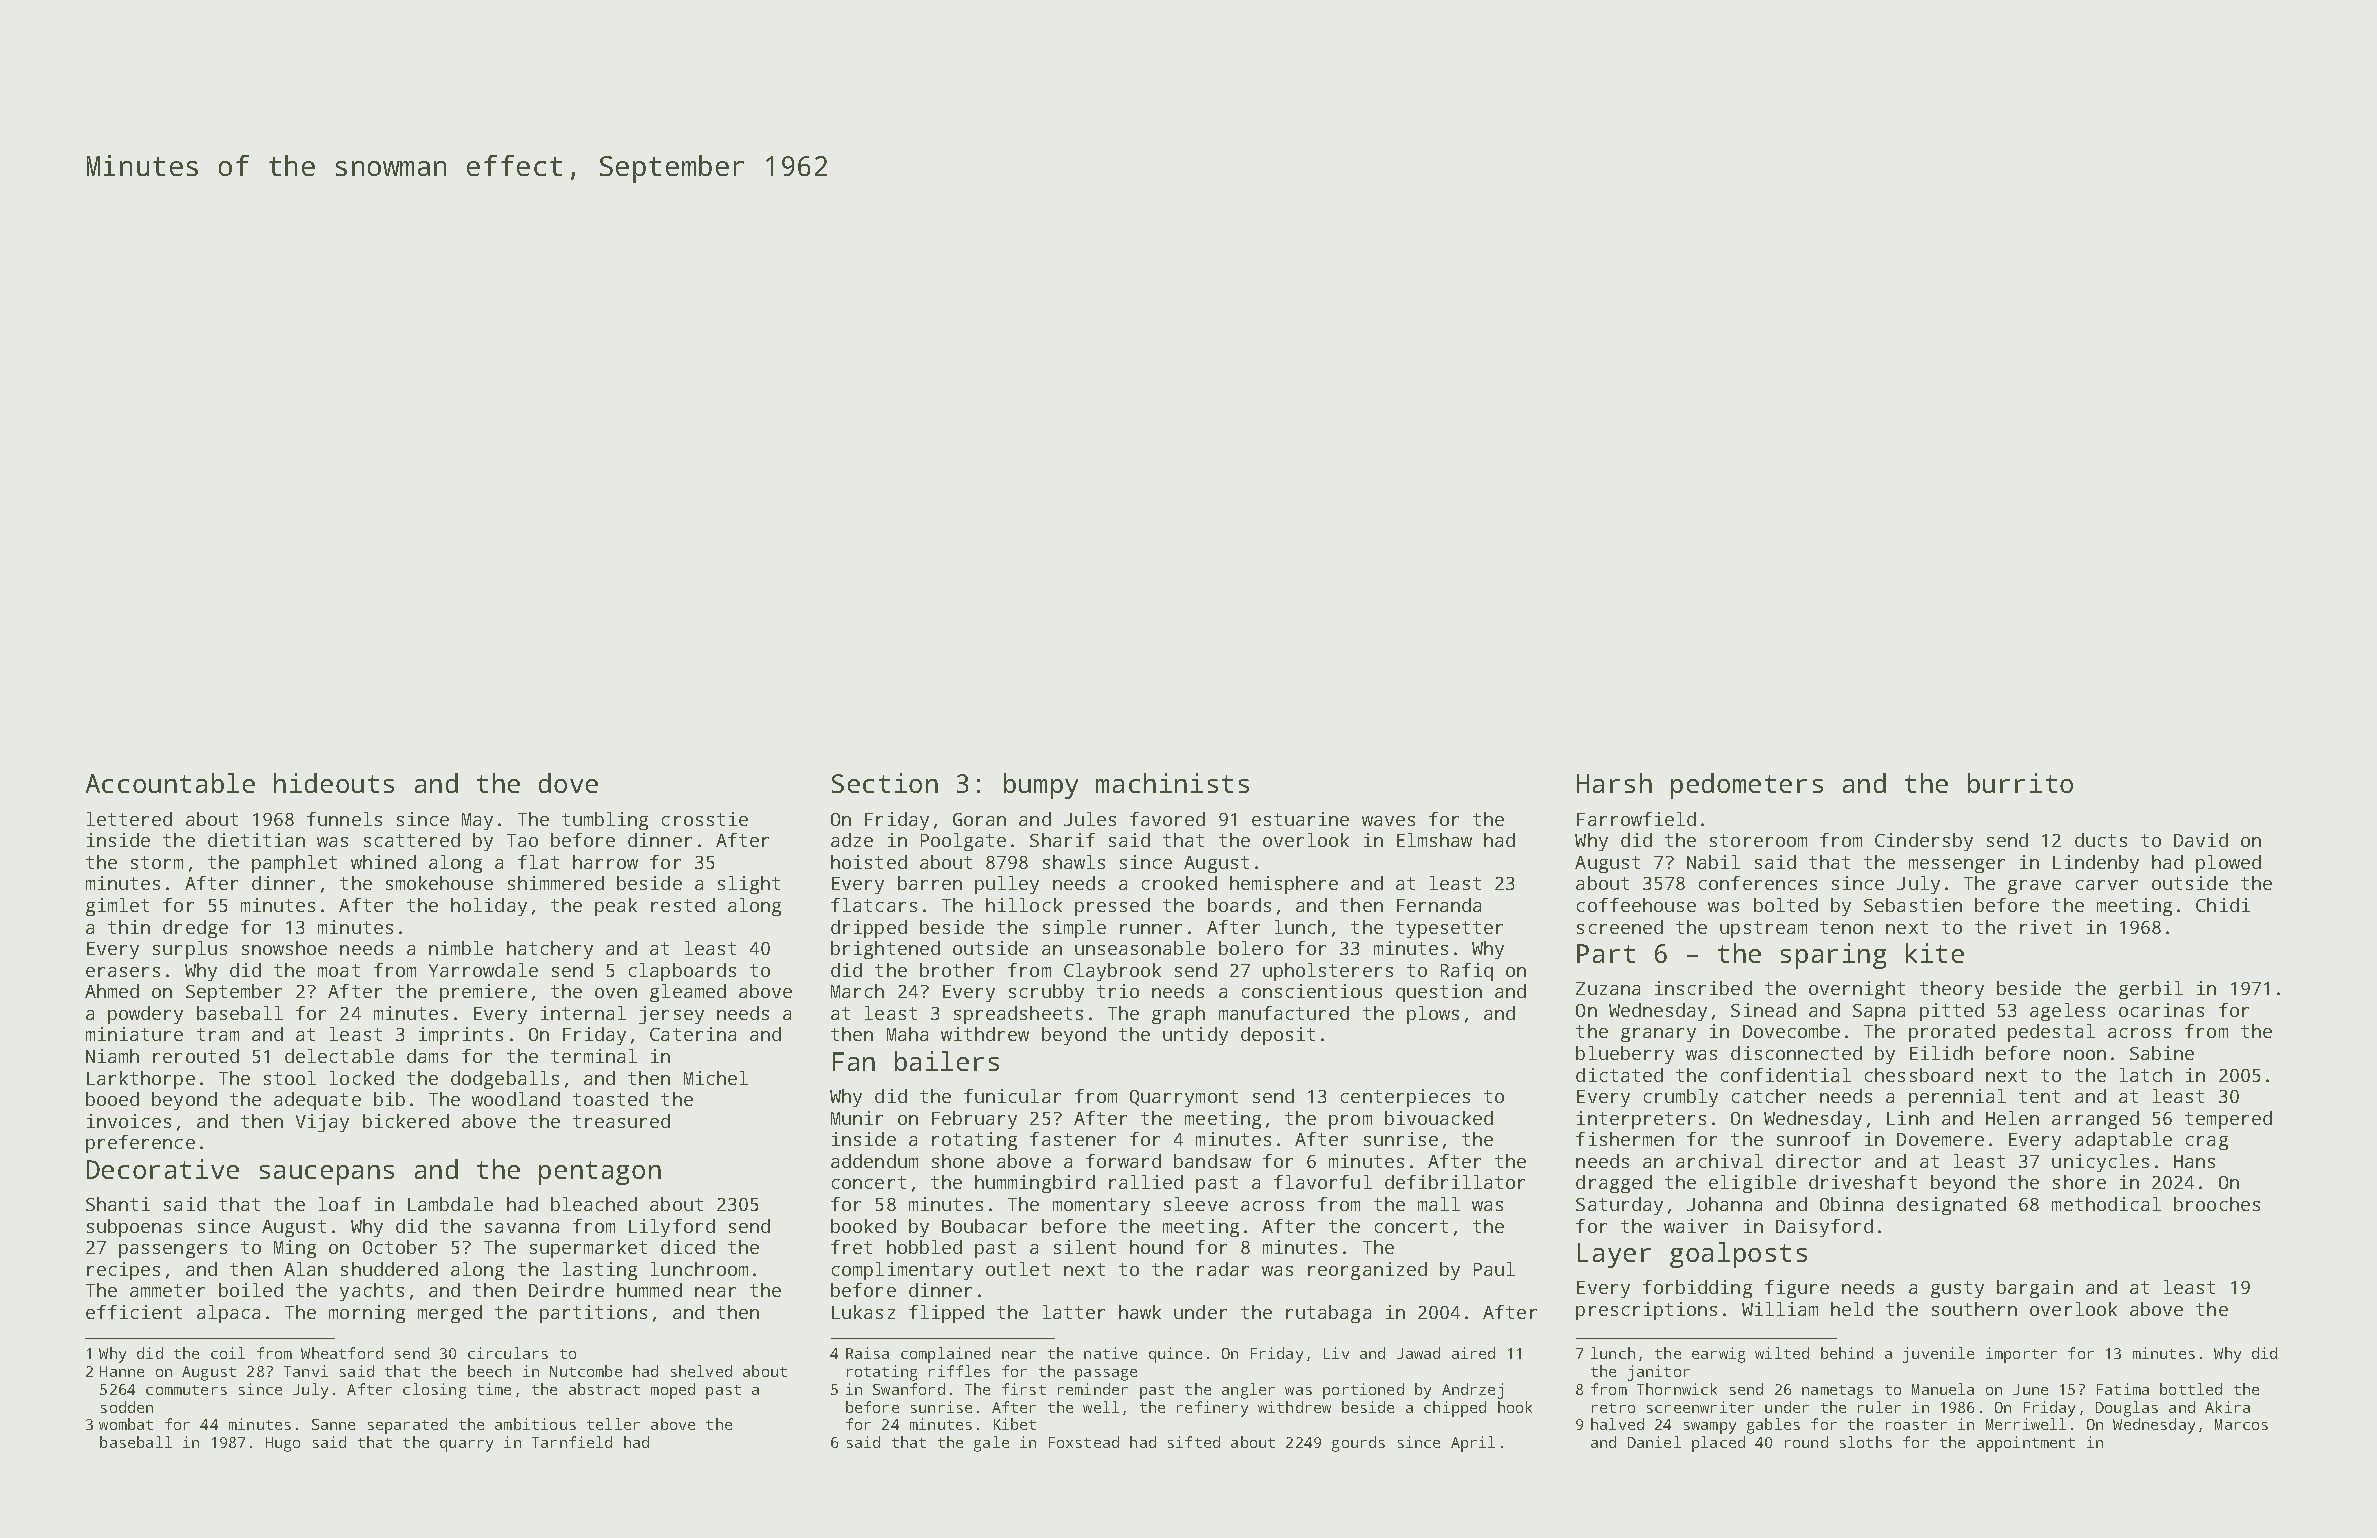  Describe the element at coordinates (2079, 1182) in the image. I see `shore` at that location.
